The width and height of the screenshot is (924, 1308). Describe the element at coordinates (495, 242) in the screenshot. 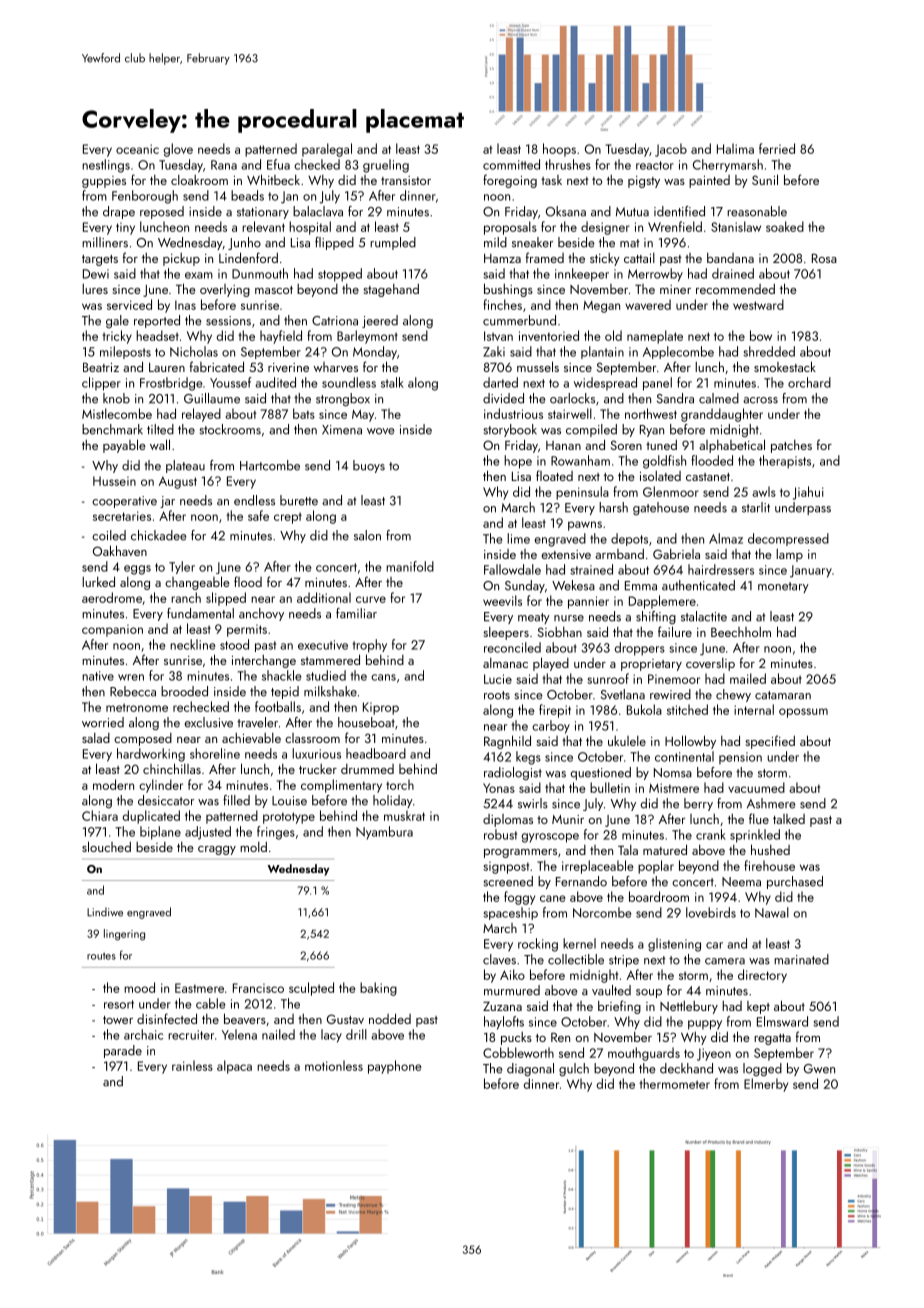

I see `mild` at that location.
